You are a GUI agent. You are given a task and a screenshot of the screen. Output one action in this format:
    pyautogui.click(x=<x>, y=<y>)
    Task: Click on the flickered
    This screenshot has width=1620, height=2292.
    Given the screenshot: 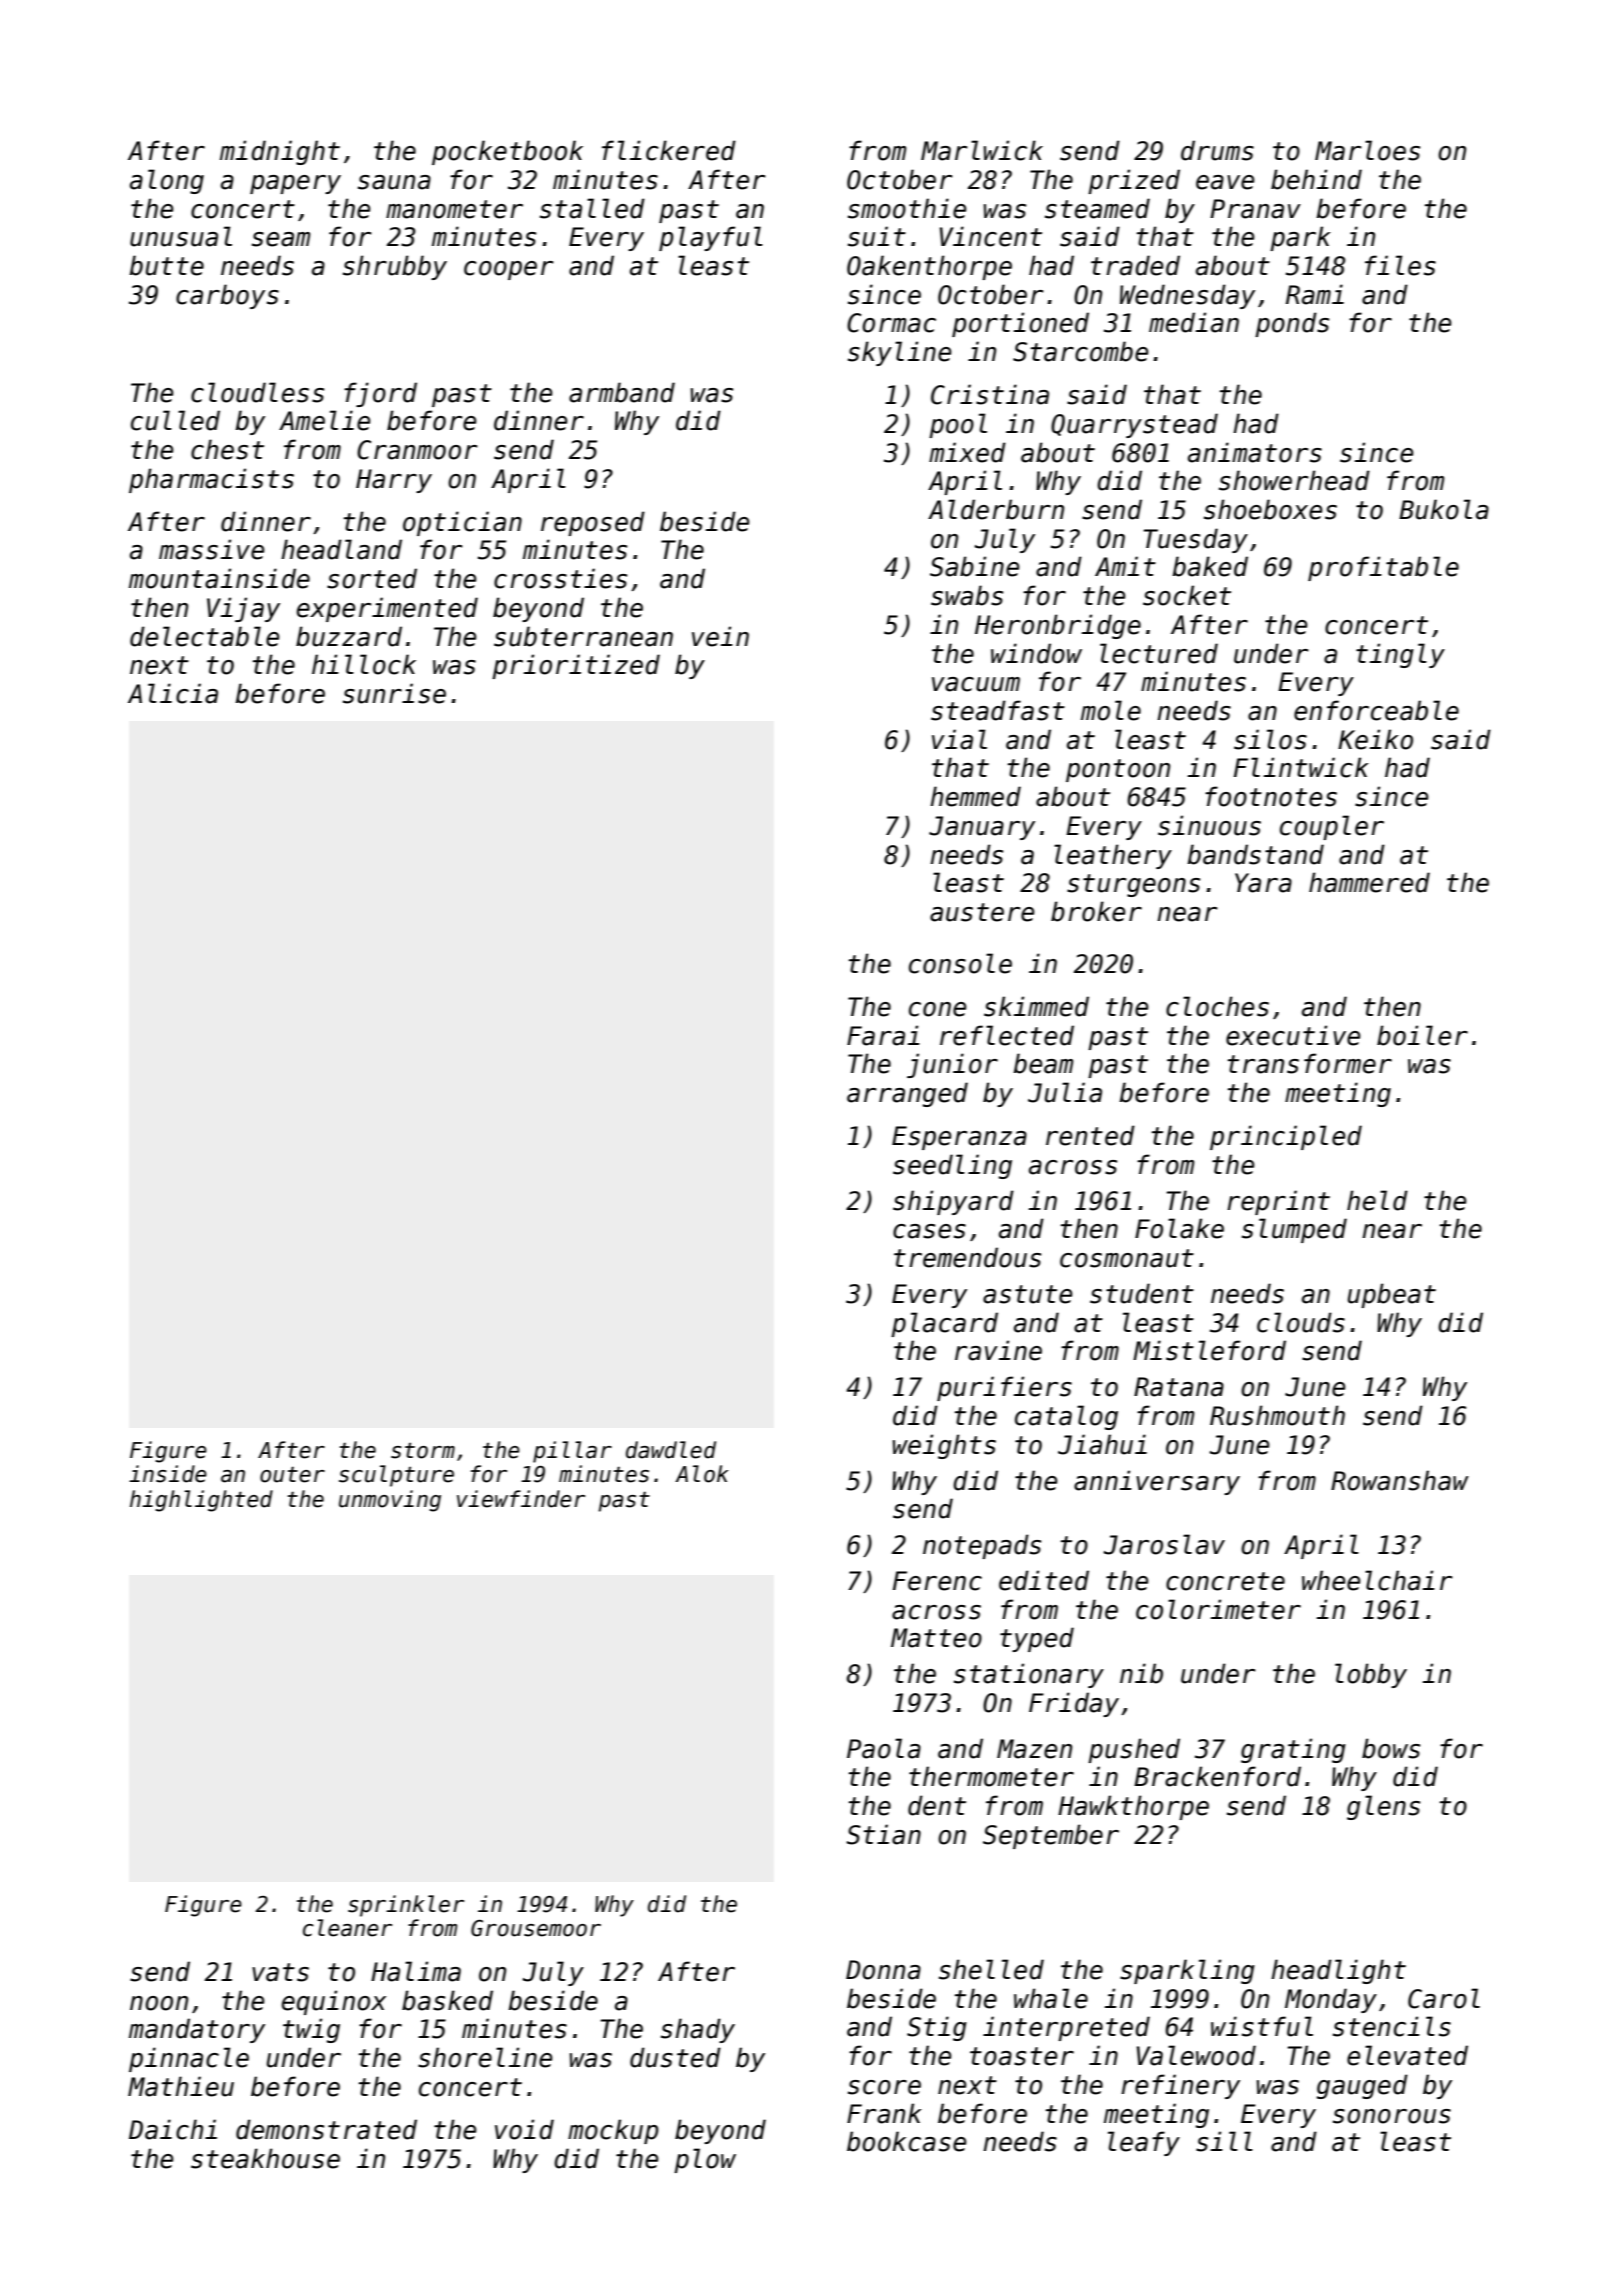 What is the action you would take?
    pyautogui.click(x=669, y=150)
